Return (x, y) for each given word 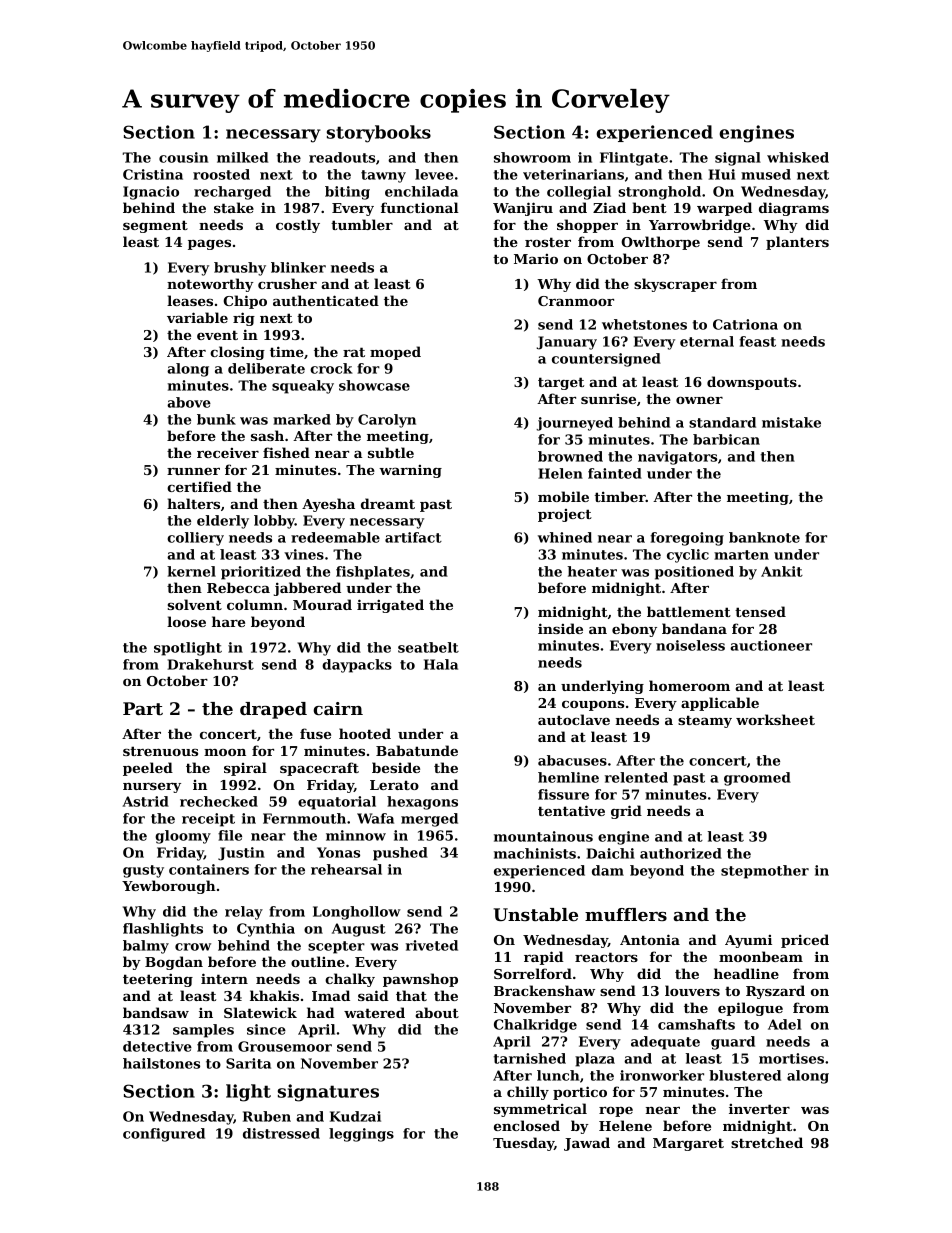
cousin (183, 157)
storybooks (379, 134)
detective (157, 1046)
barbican (726, 439)
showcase (374, 385)
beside (396, 767)
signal (738, 159)
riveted (432, 945)
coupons (593, 706)
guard (733, 1043)
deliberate (266, 368)
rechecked (219, 801)
